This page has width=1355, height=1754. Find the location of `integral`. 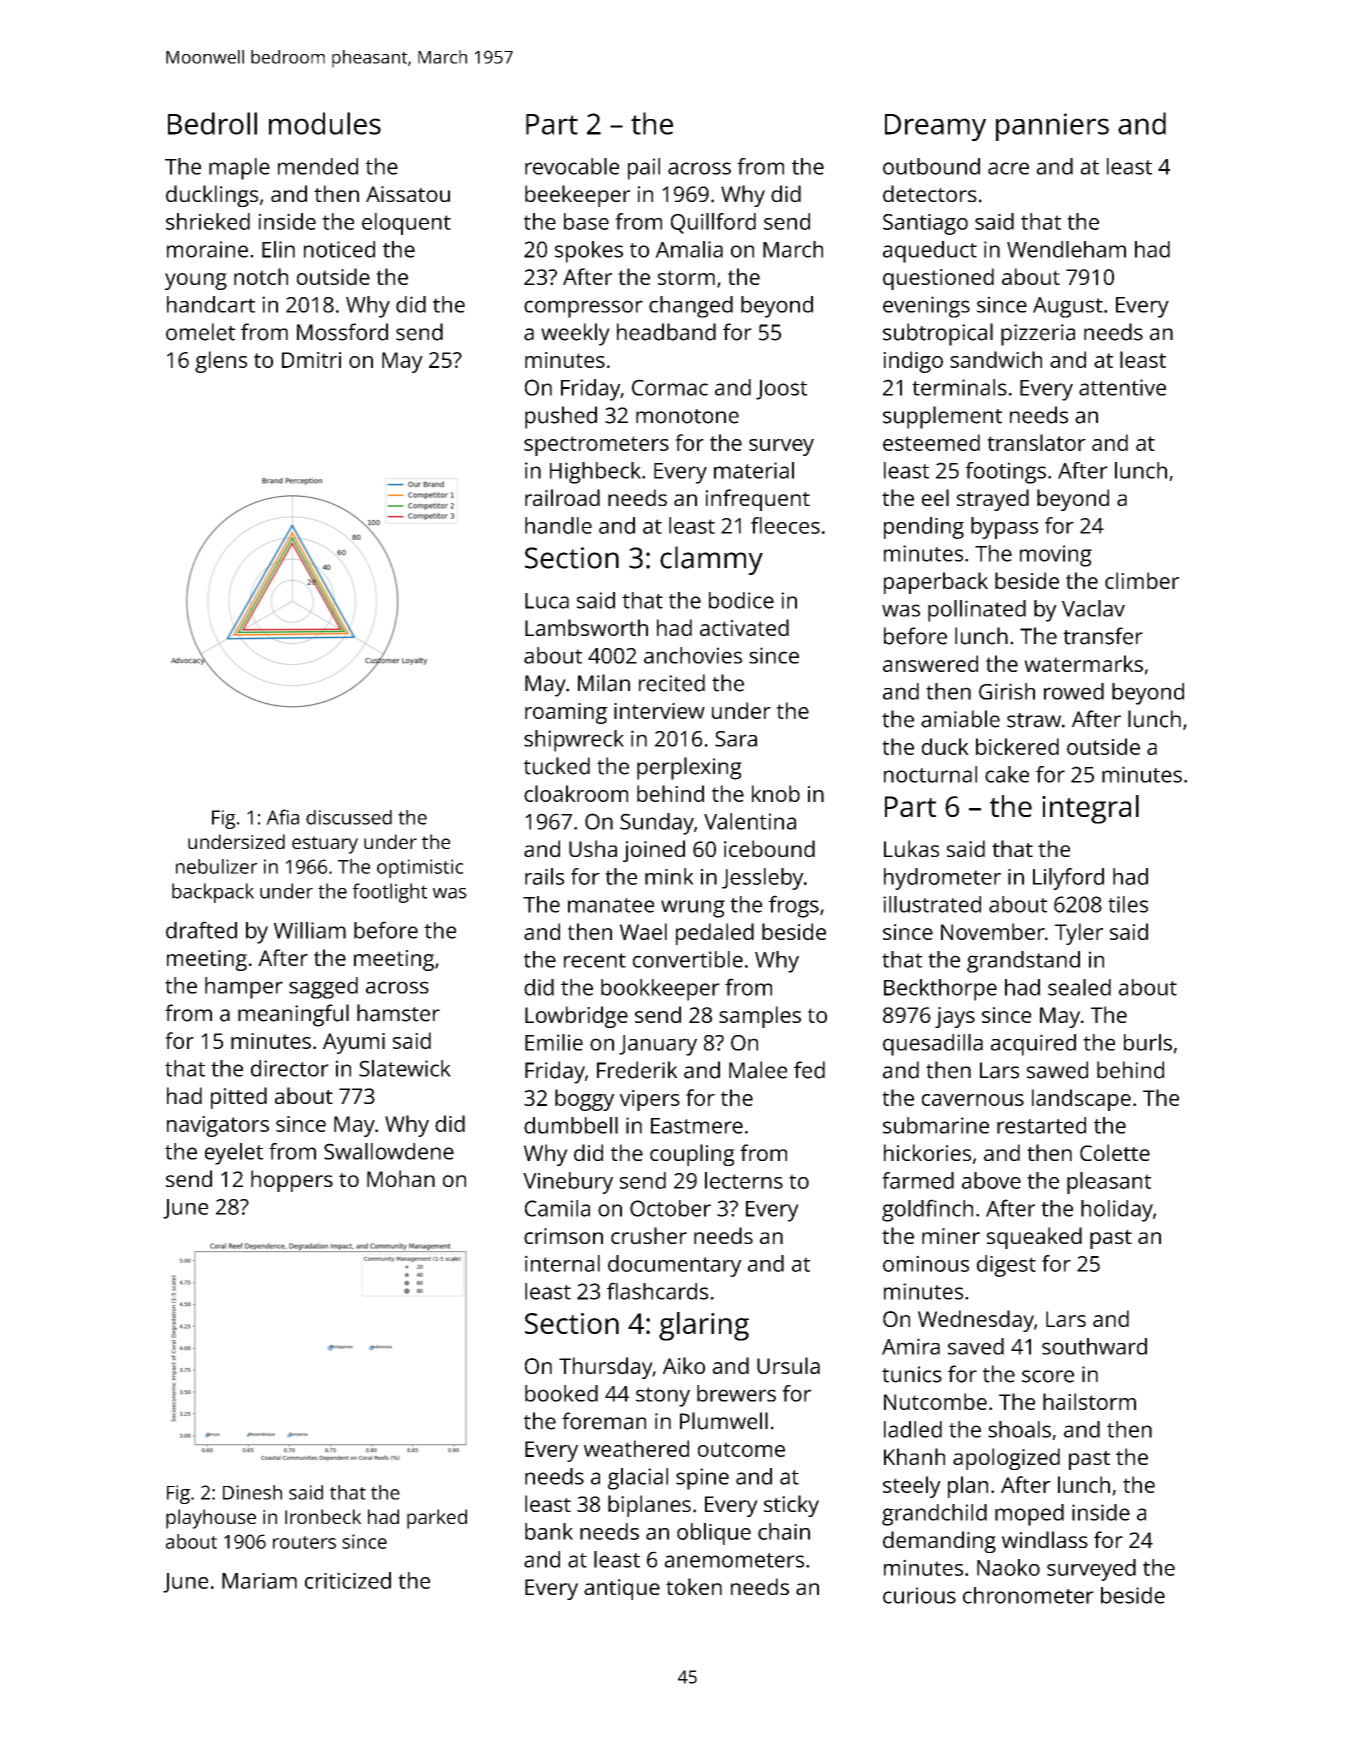

integral is located at coordinates (1090, 809).
